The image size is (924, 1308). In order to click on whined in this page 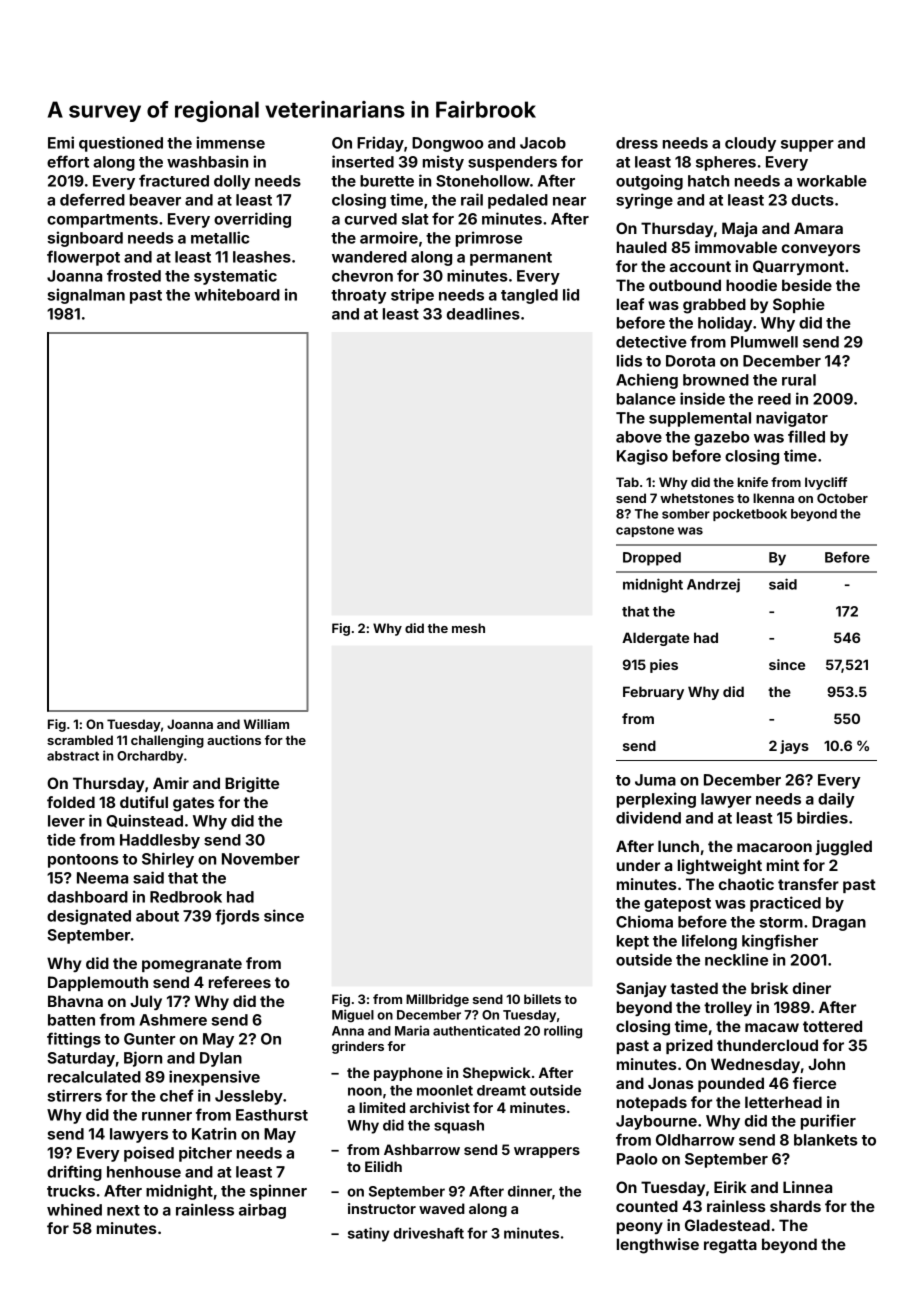, I will do `click(74, 1209)`.
